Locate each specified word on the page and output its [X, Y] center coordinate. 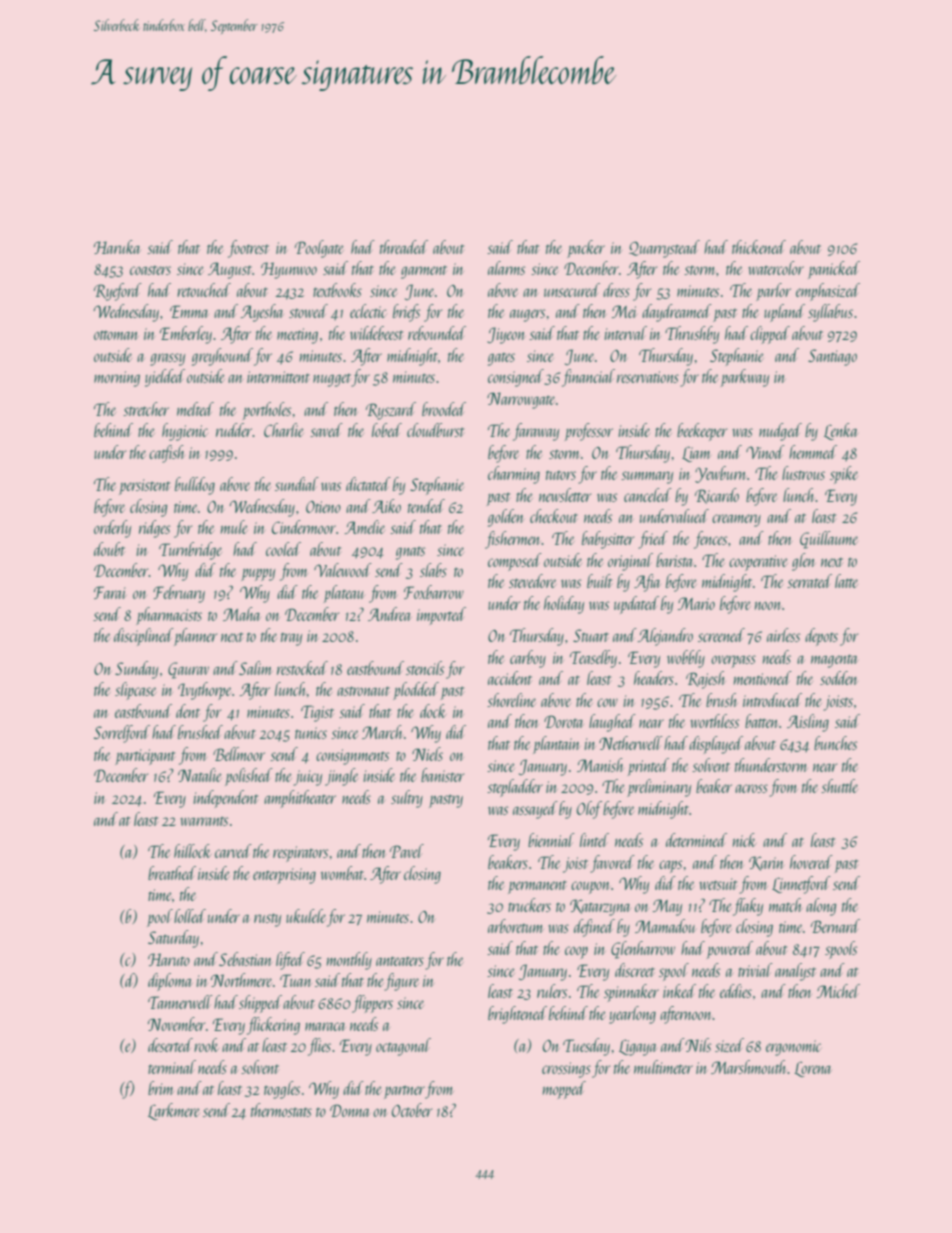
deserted [170, 1045]
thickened [759, 247]
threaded [404, 247]
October [412, 1110]
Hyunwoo [289, 270]
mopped [564, 1090]
